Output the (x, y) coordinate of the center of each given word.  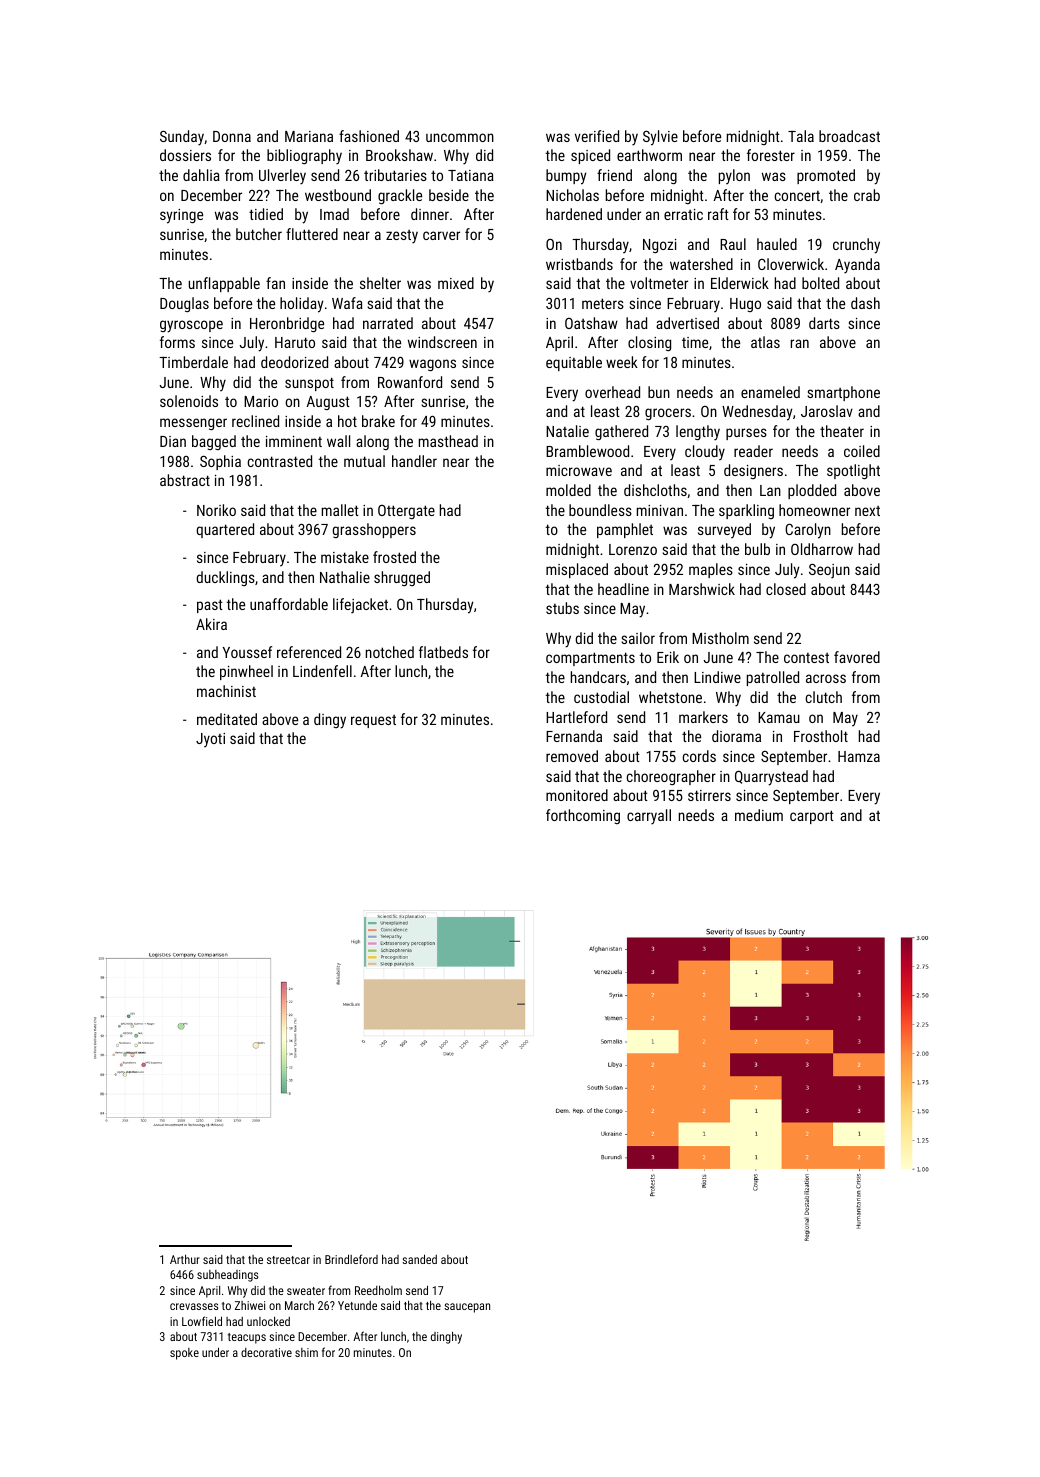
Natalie (567, 431)
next (867, 511)
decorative (266, 1352)
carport (812, 817)
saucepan (467, 1308)
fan (275, 283)
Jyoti (210, 740)
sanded (419, 1259)
